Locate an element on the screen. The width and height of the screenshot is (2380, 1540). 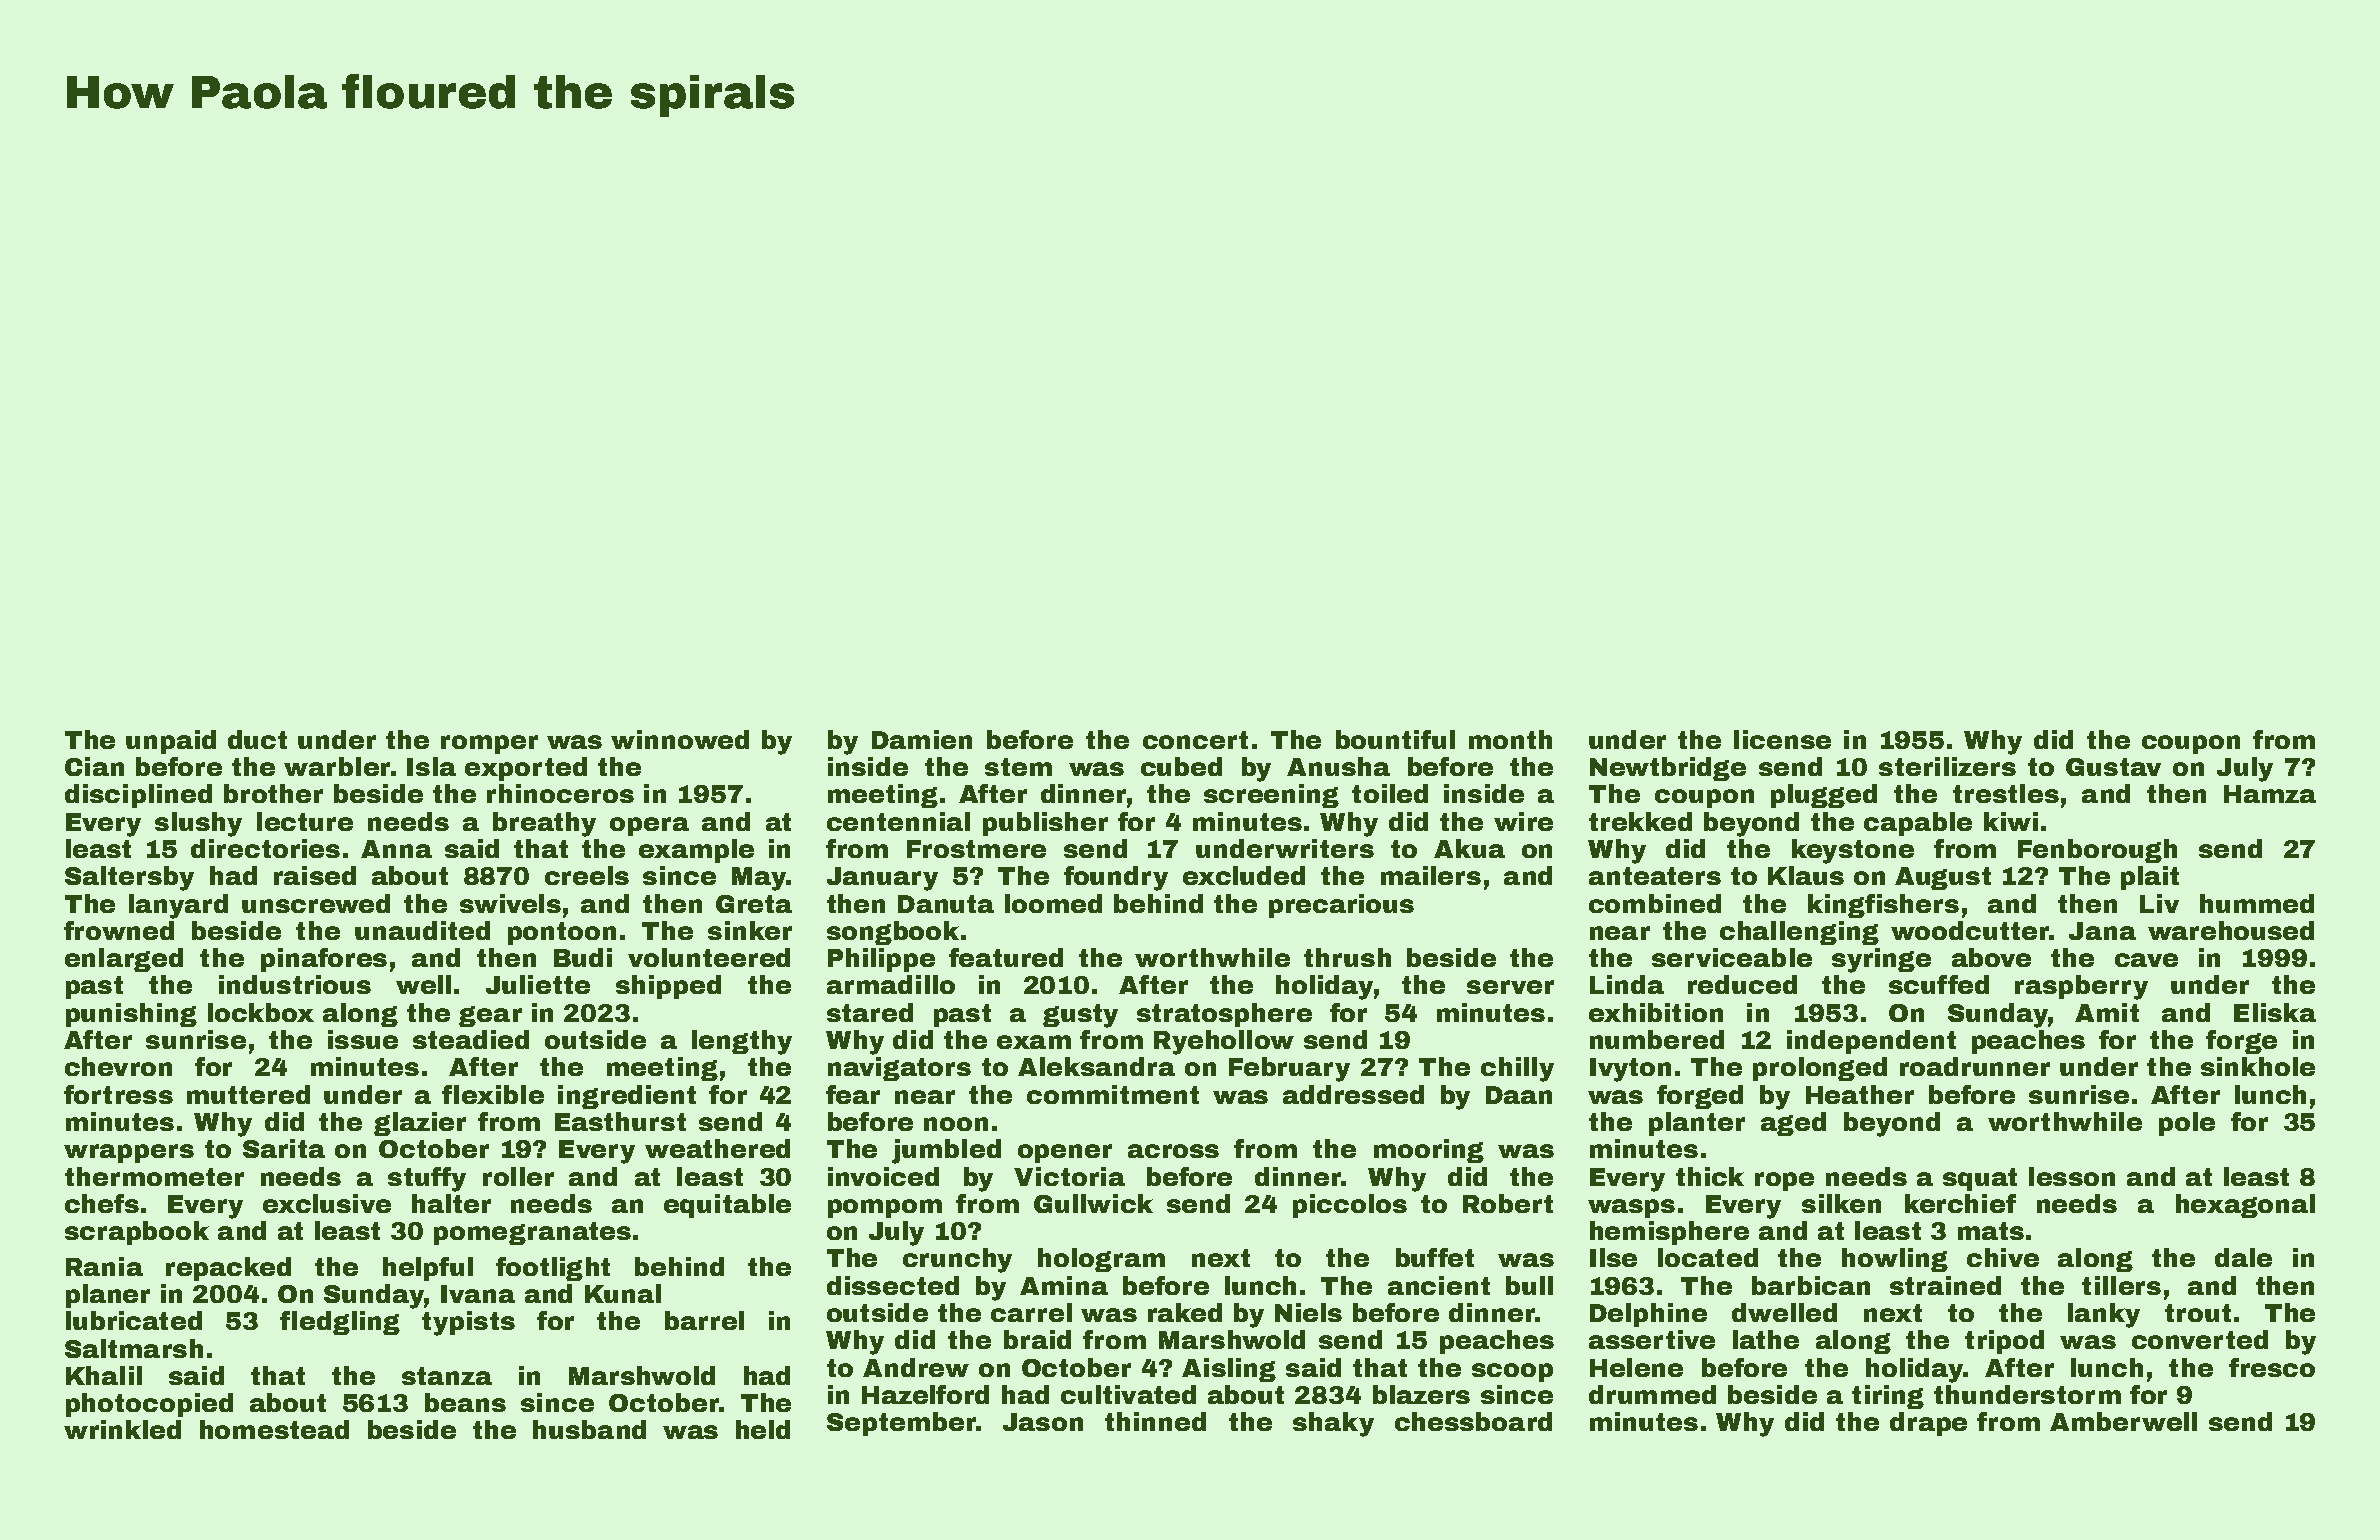
across is located at coordinates (1173, 1151).
